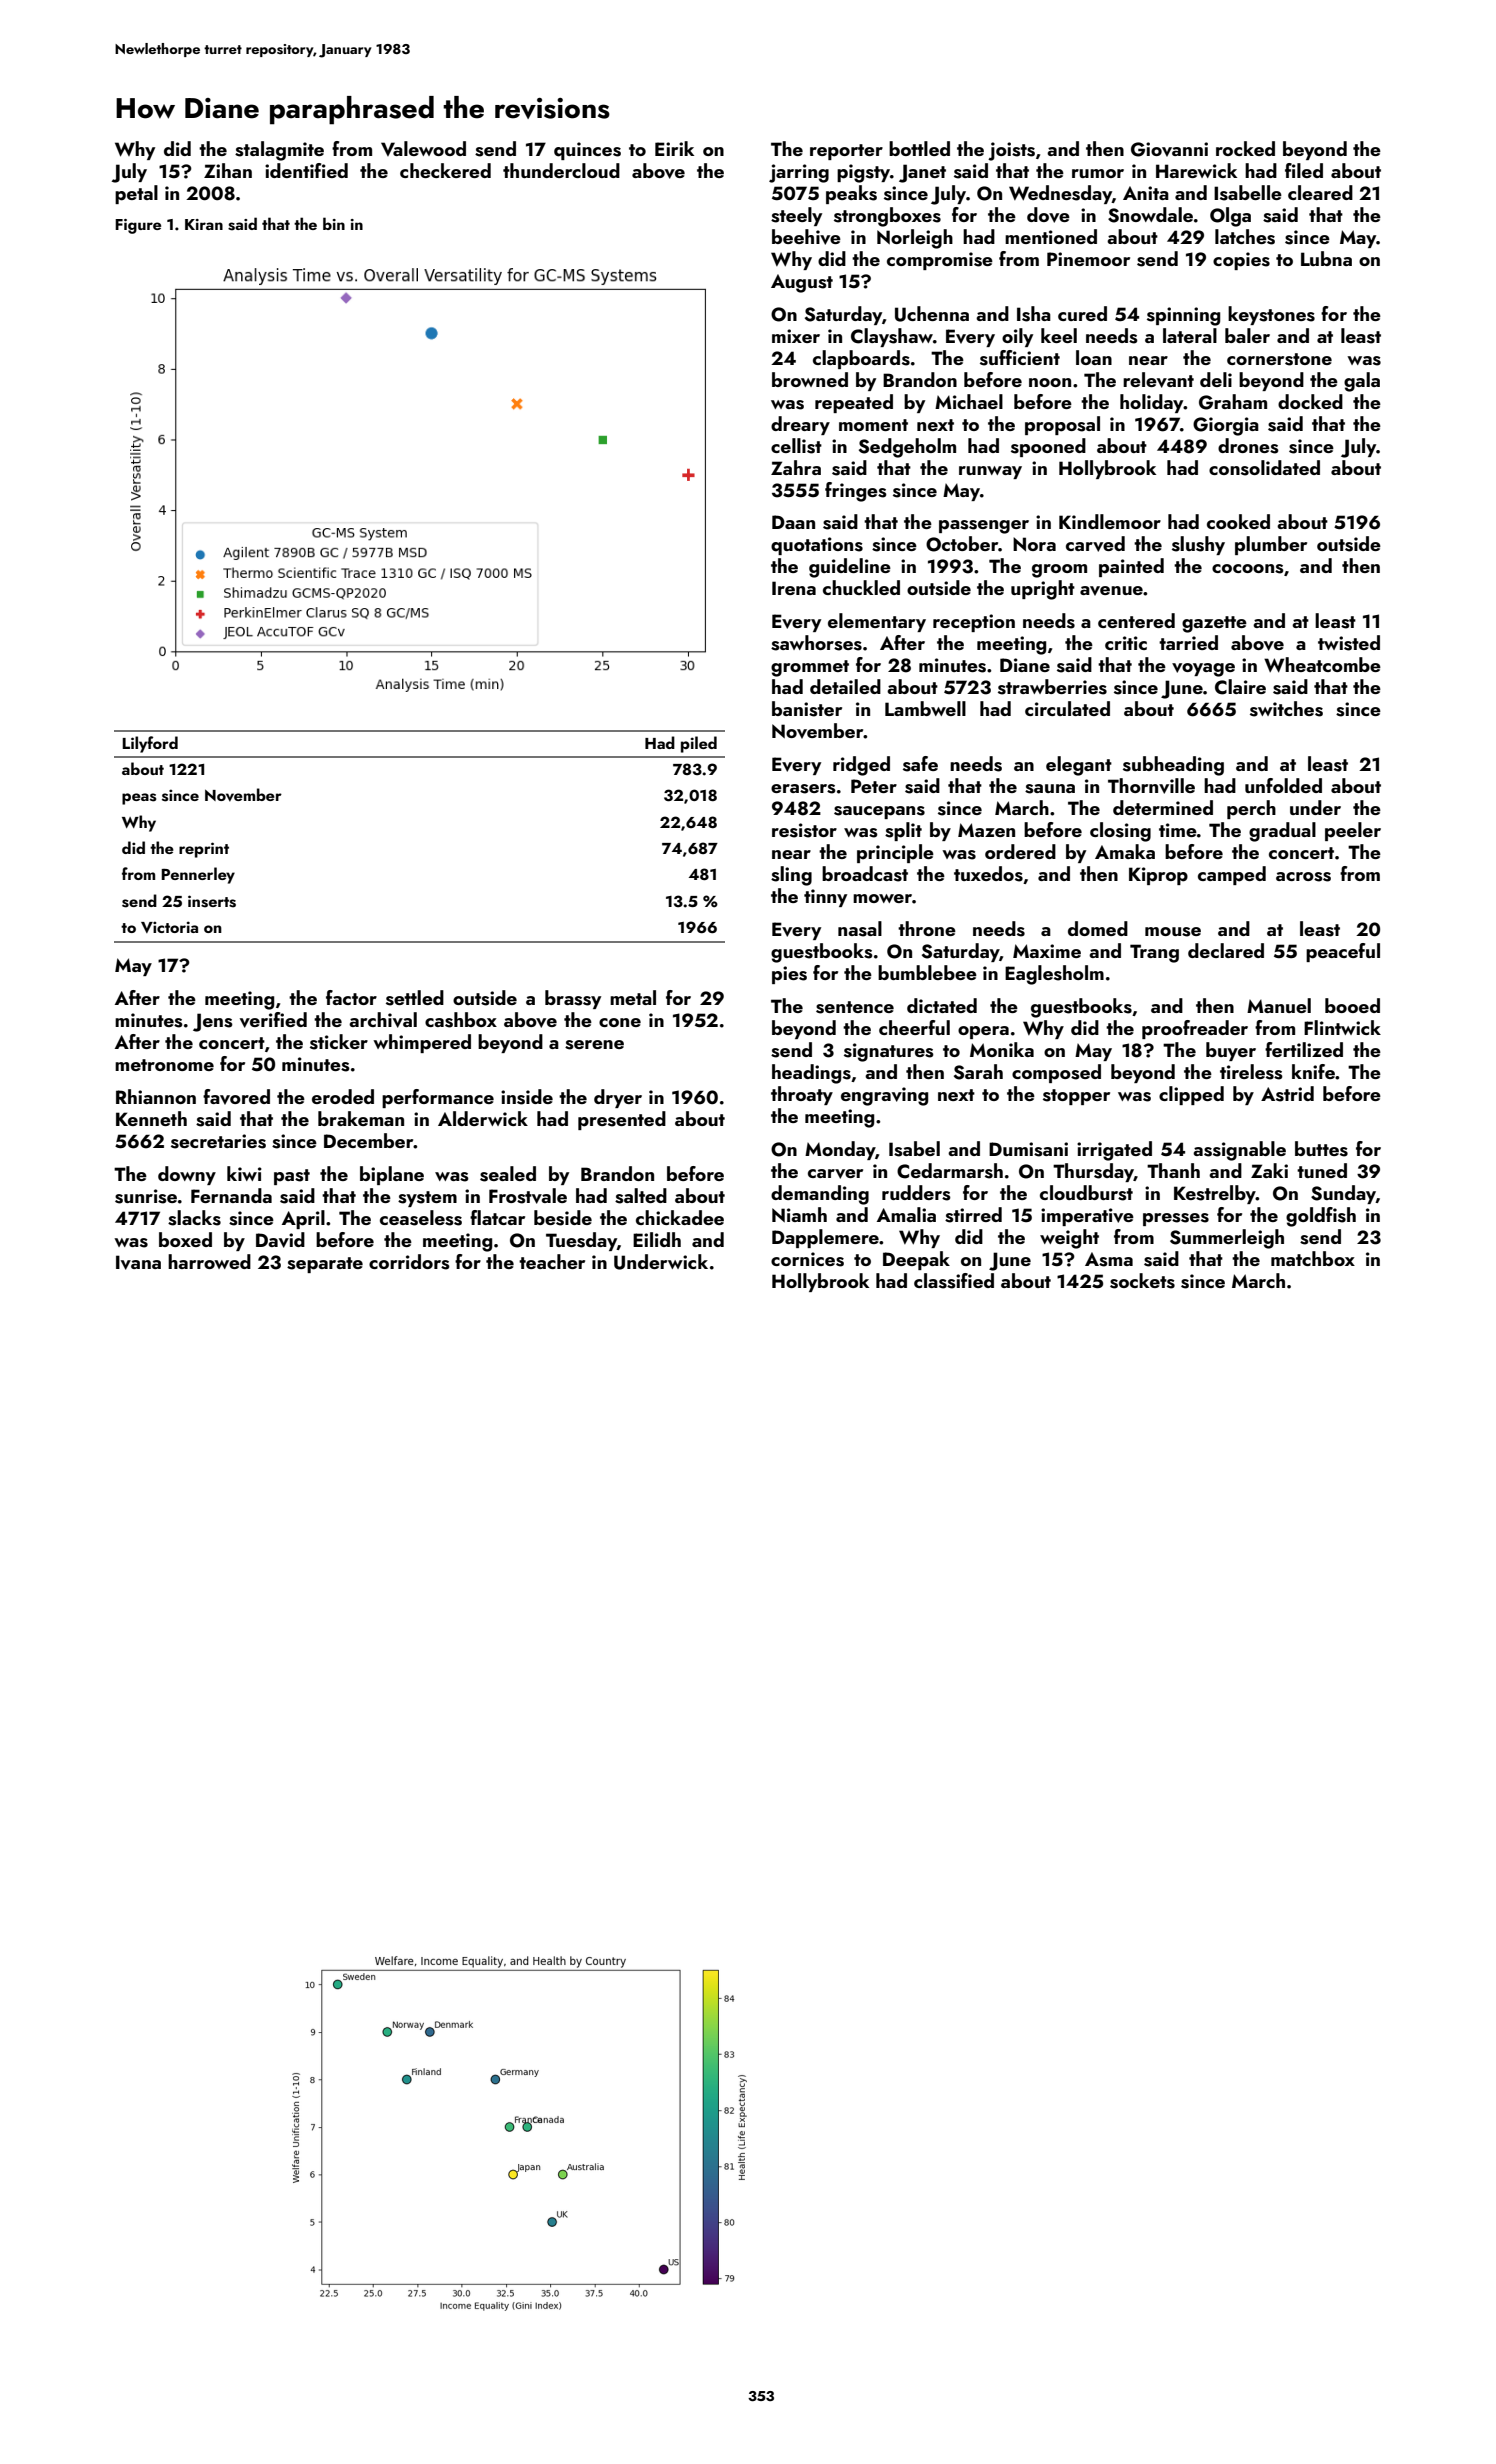 This image has width=1496, height=2464. I want to click on eroded, so click(343, 1096).
